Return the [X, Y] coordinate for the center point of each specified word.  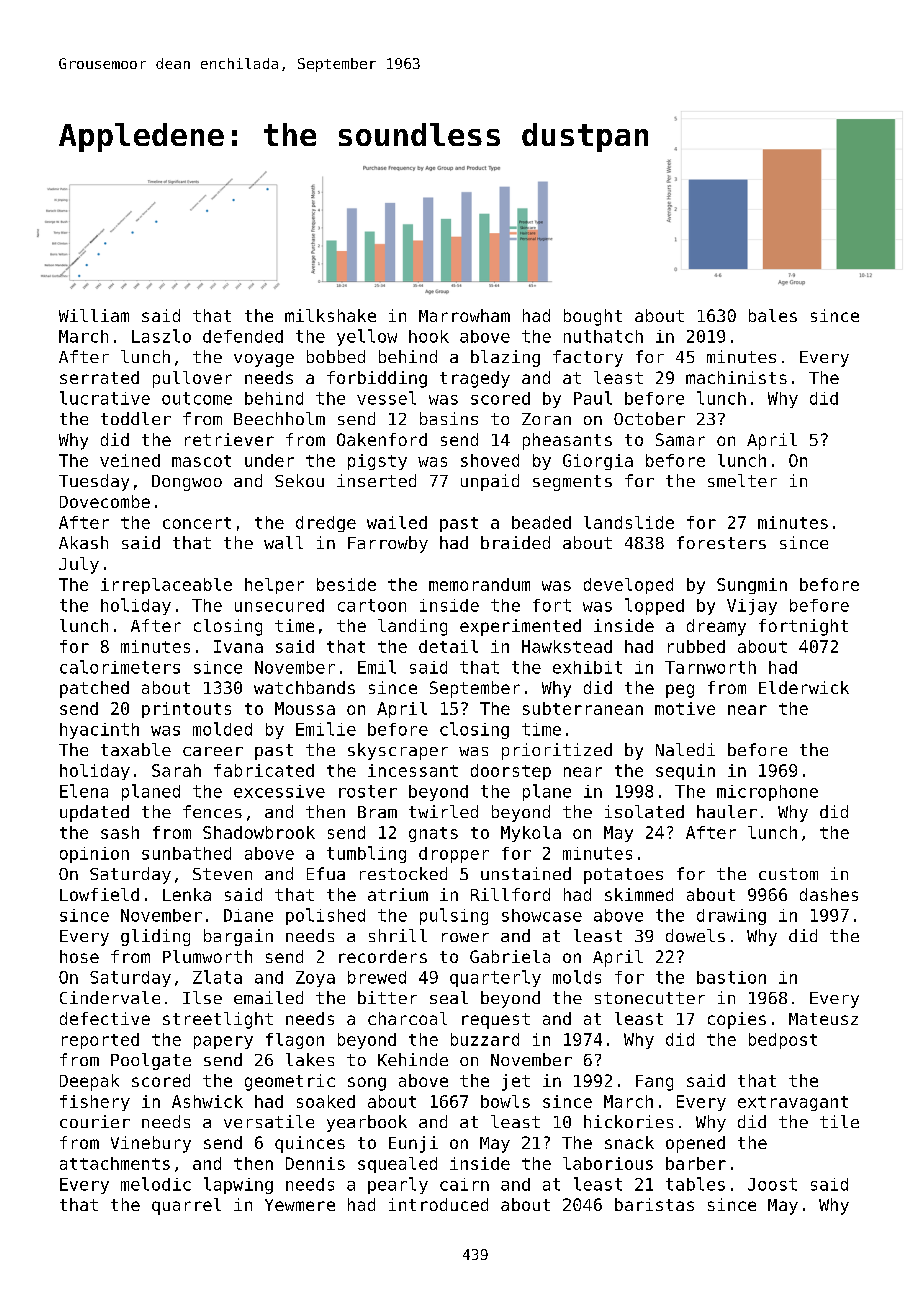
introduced [438, 1204]
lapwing [238, 1185]
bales [773, 315]
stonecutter [650, 998]
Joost [772, 1184]
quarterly [495, 978]
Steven [222, 874]
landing [412, 627]
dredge [326, 524]
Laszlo [161, 336]
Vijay [752, 607]
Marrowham [464, 315]
